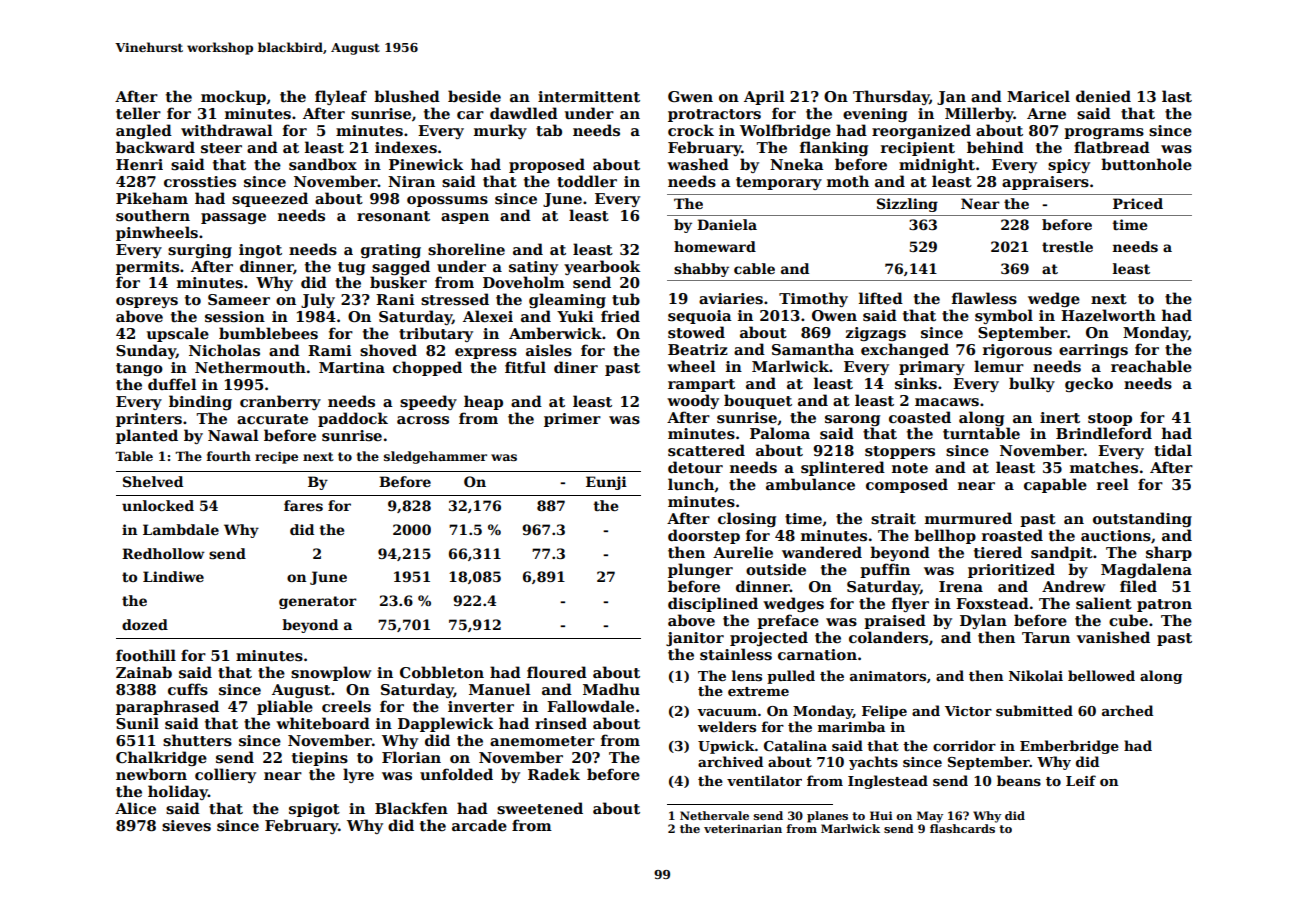  I want to click on printers, so click(149, 420).
